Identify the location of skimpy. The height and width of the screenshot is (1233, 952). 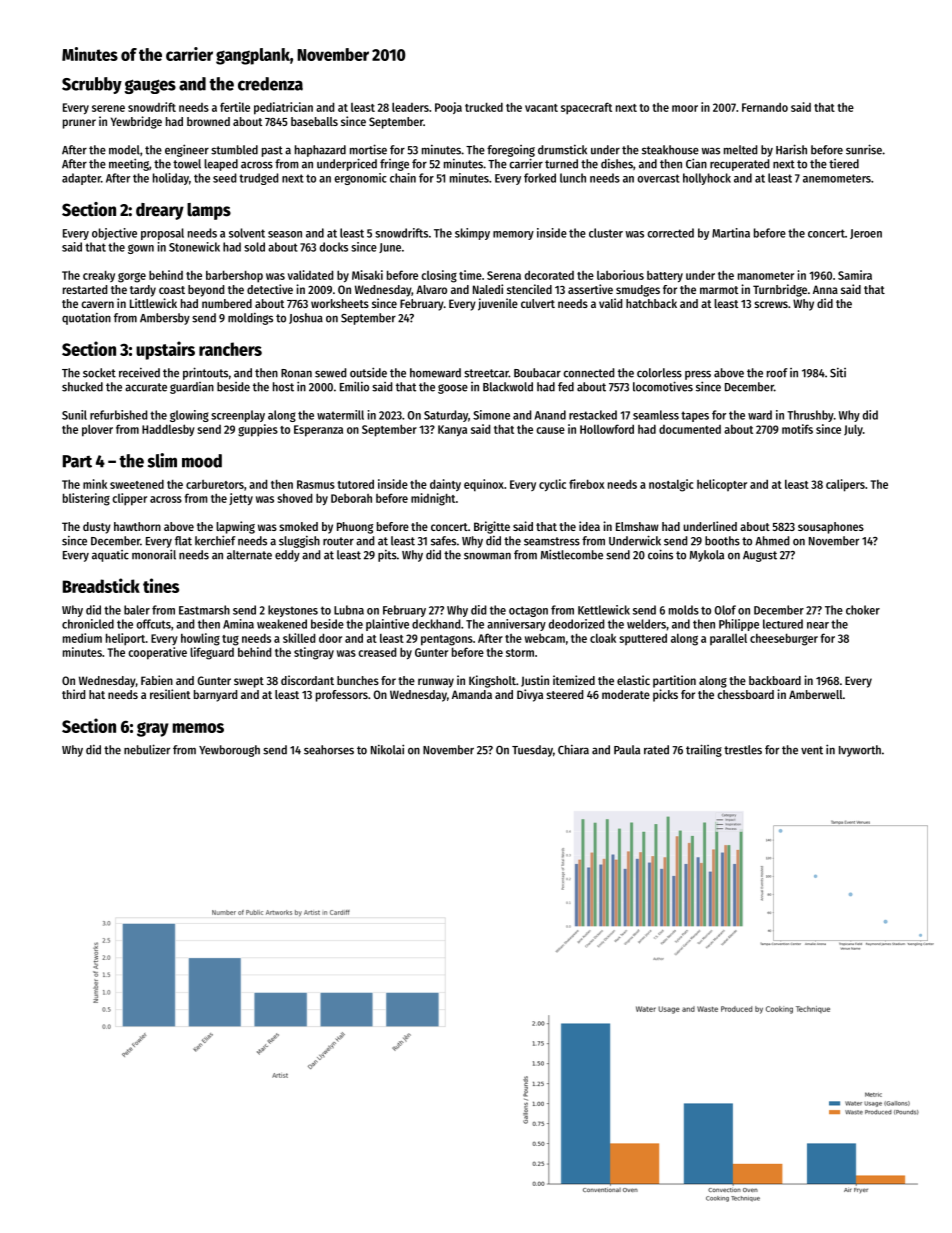
(472, 234).
